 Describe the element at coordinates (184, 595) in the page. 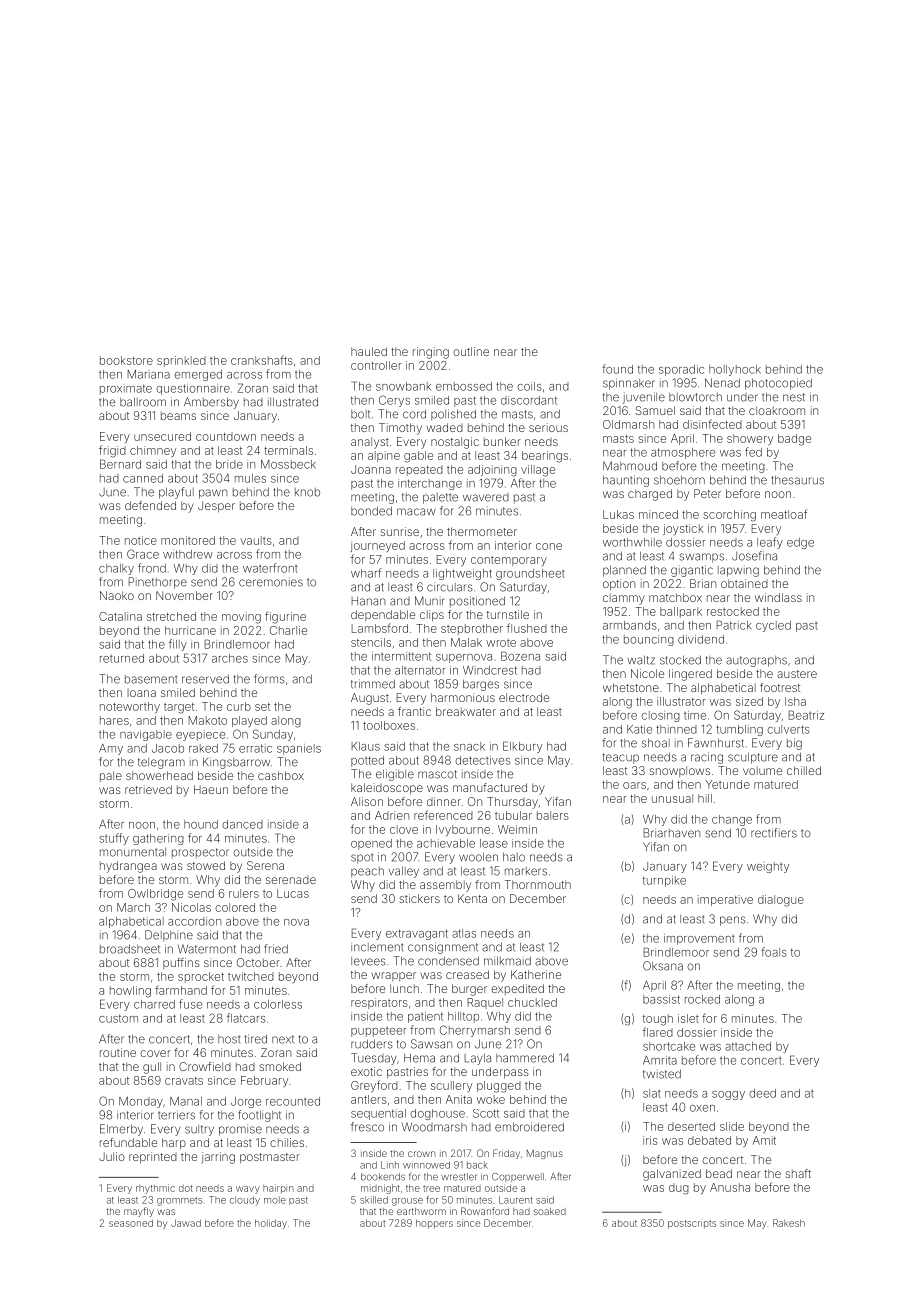

I see `November` at that location.
